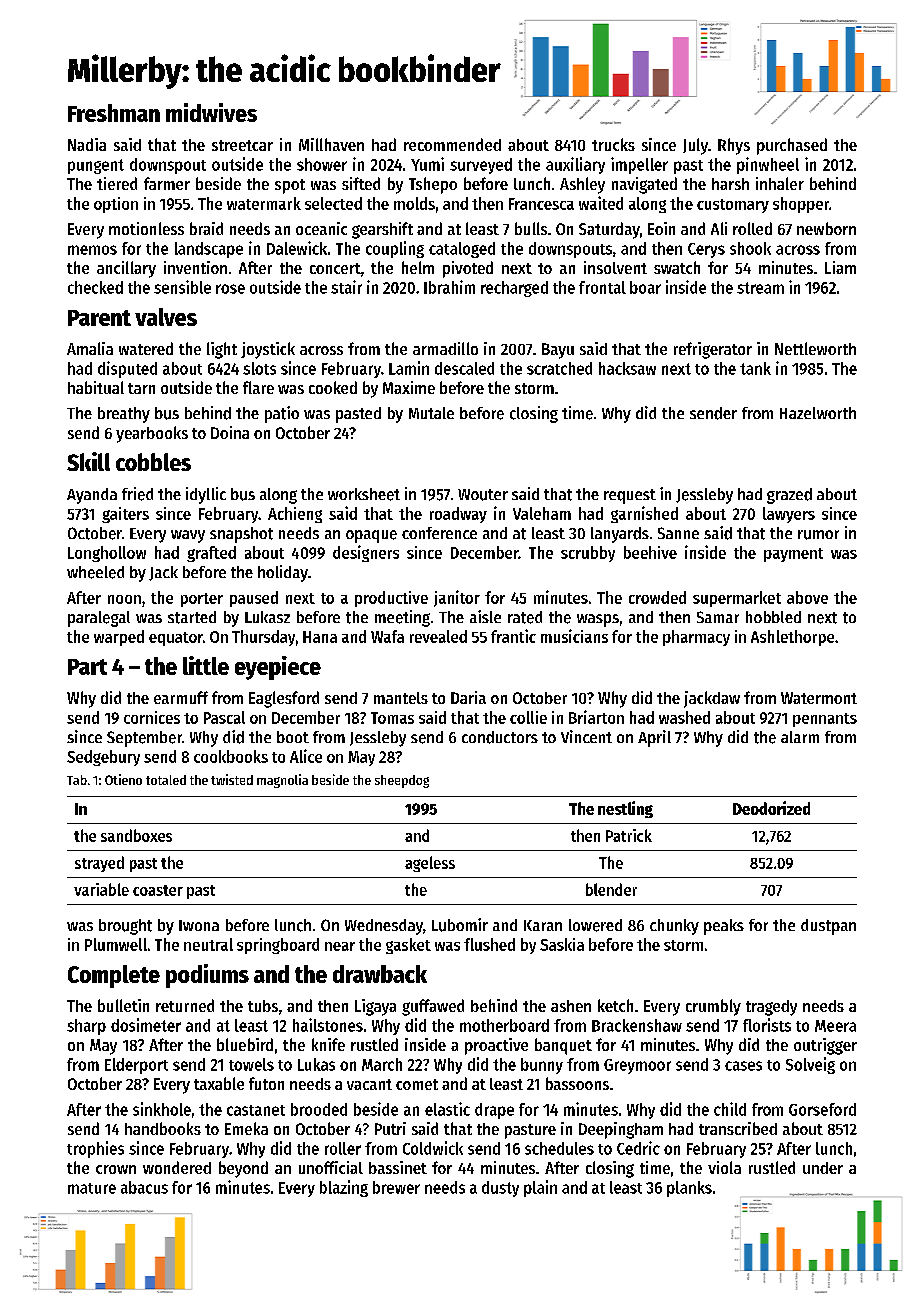  Describe the element at coordinates (346, 287) in the screenshot. I see `stair` at that location.
